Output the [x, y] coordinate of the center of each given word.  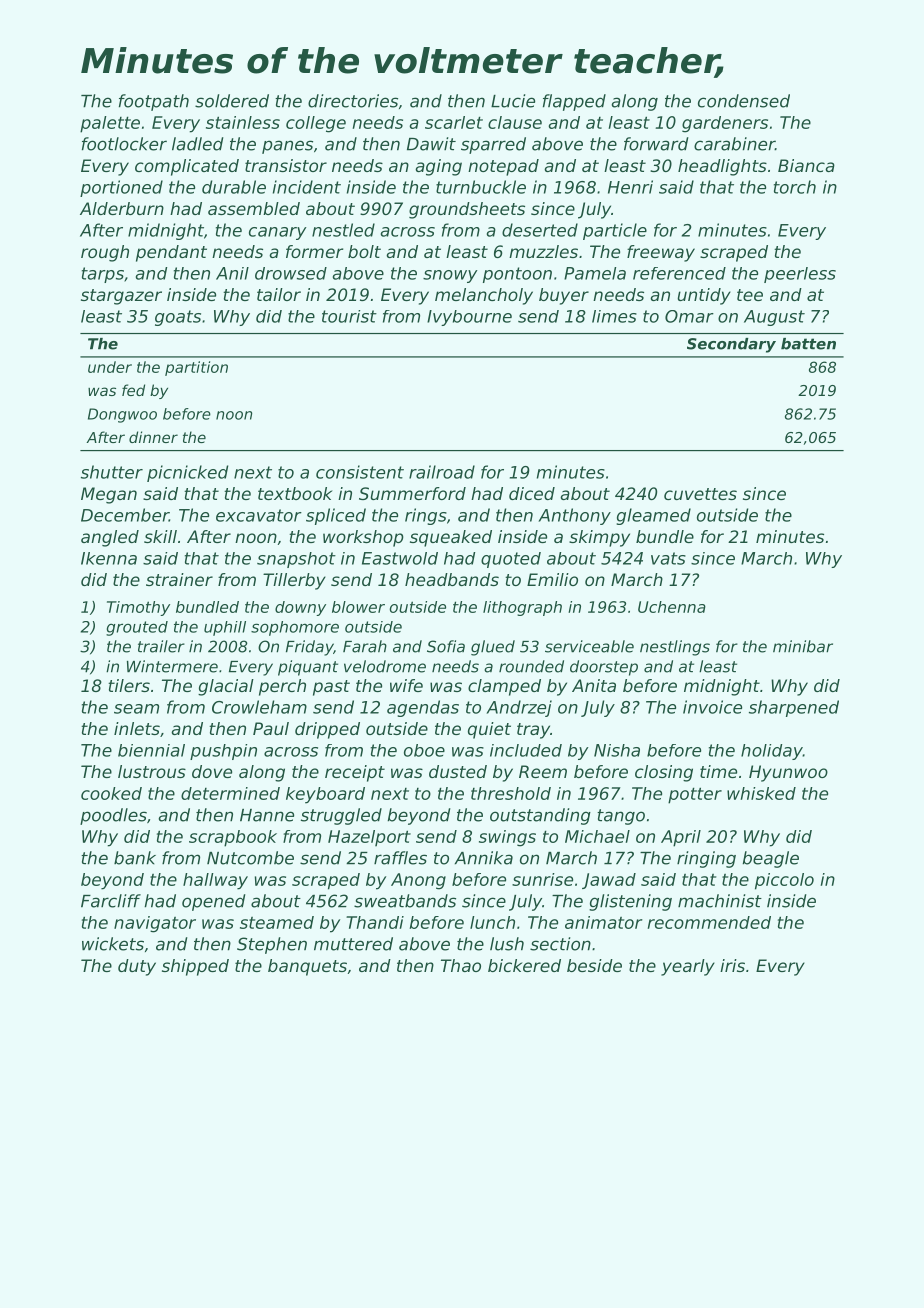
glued [493, 648]
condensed [744, 101]
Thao [461, 965]
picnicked [187, 473]
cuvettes [700, 494]
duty [137, 967]
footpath [154, 102]
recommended [709, 922]
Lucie [513, 101]
